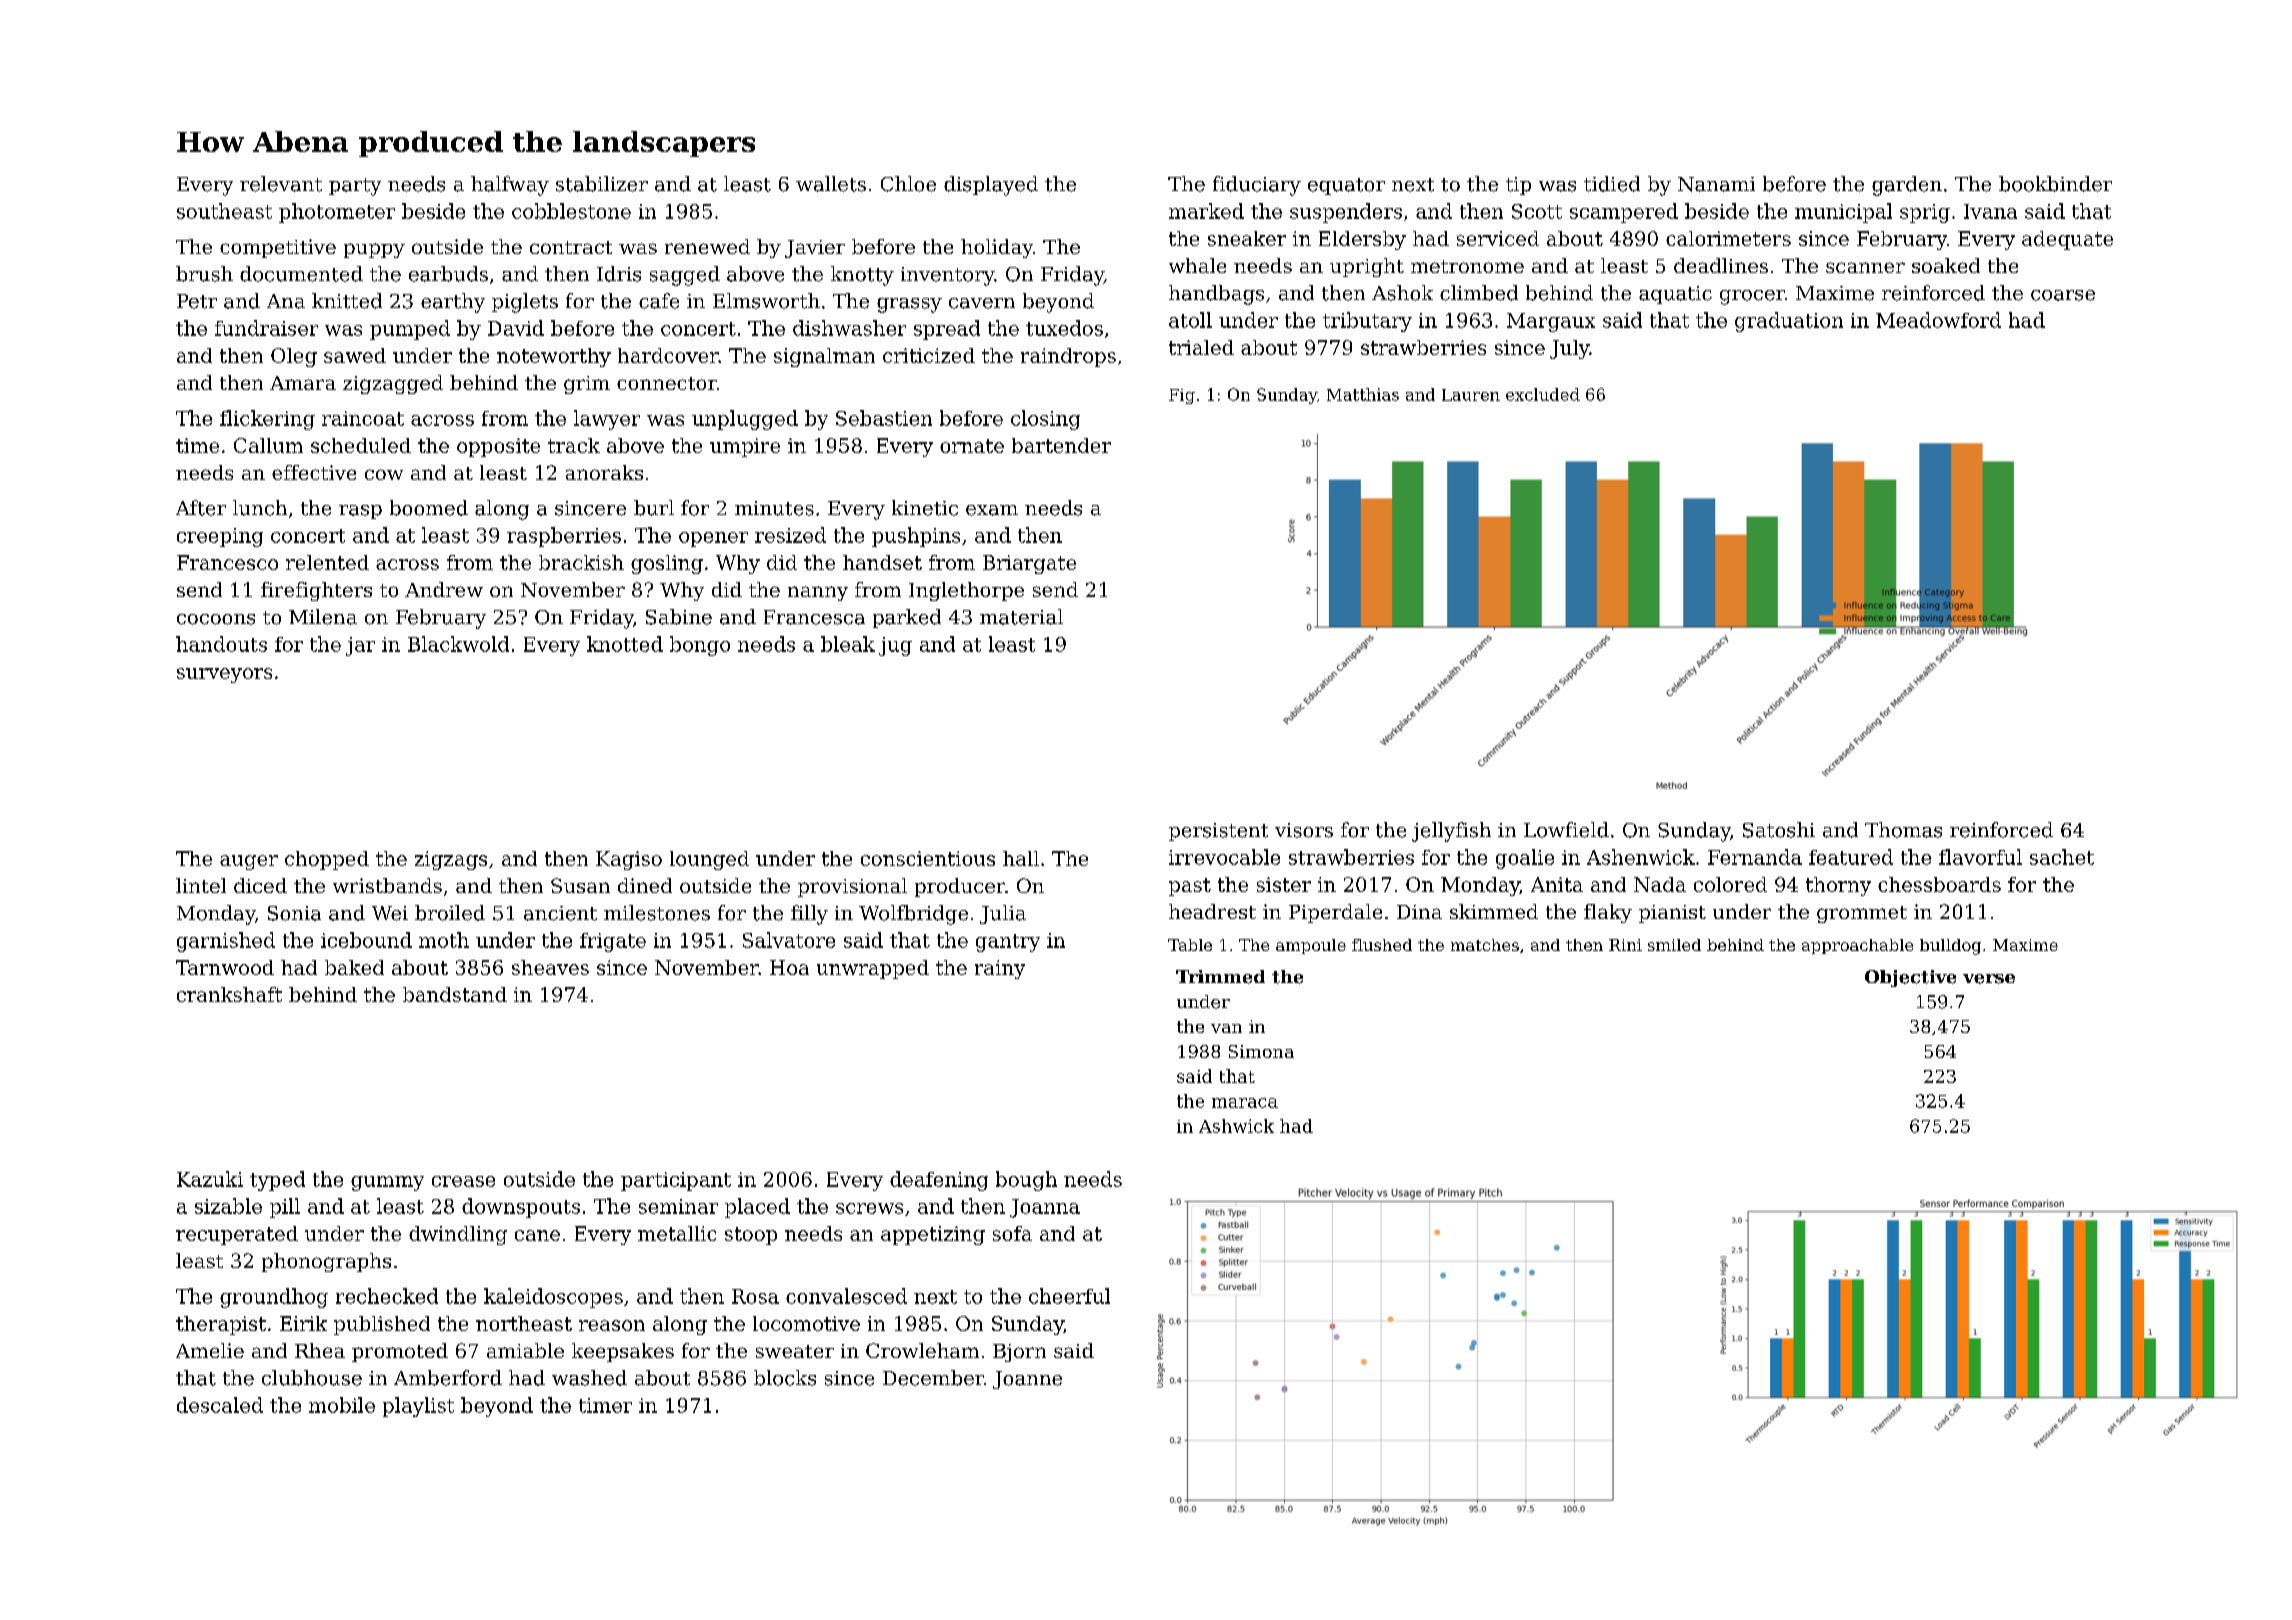 The height and width of the screenshot is (1620, 2292). I want to click on coarse, so click(2063, 295).
